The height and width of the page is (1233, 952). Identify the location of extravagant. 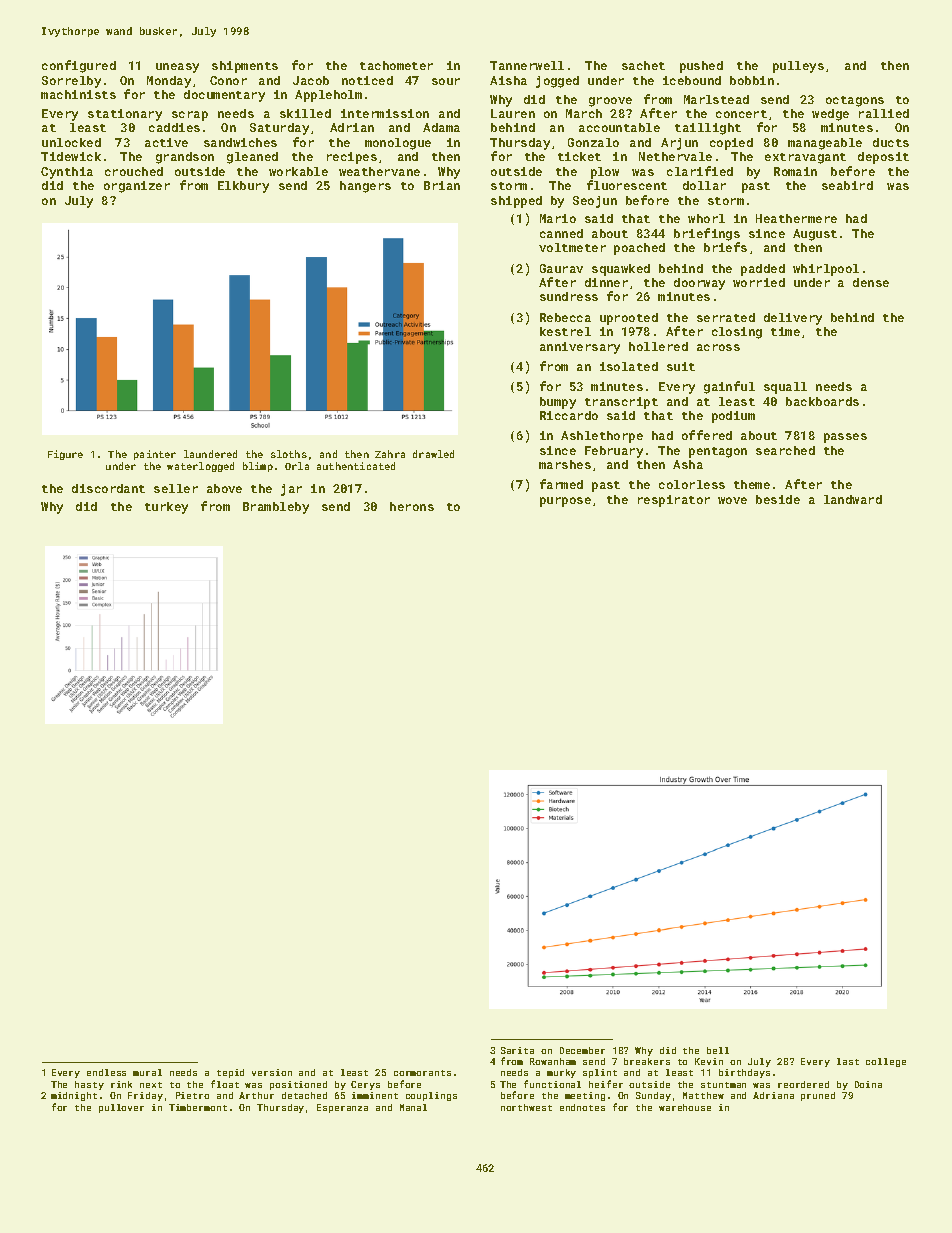
(805, 158).
